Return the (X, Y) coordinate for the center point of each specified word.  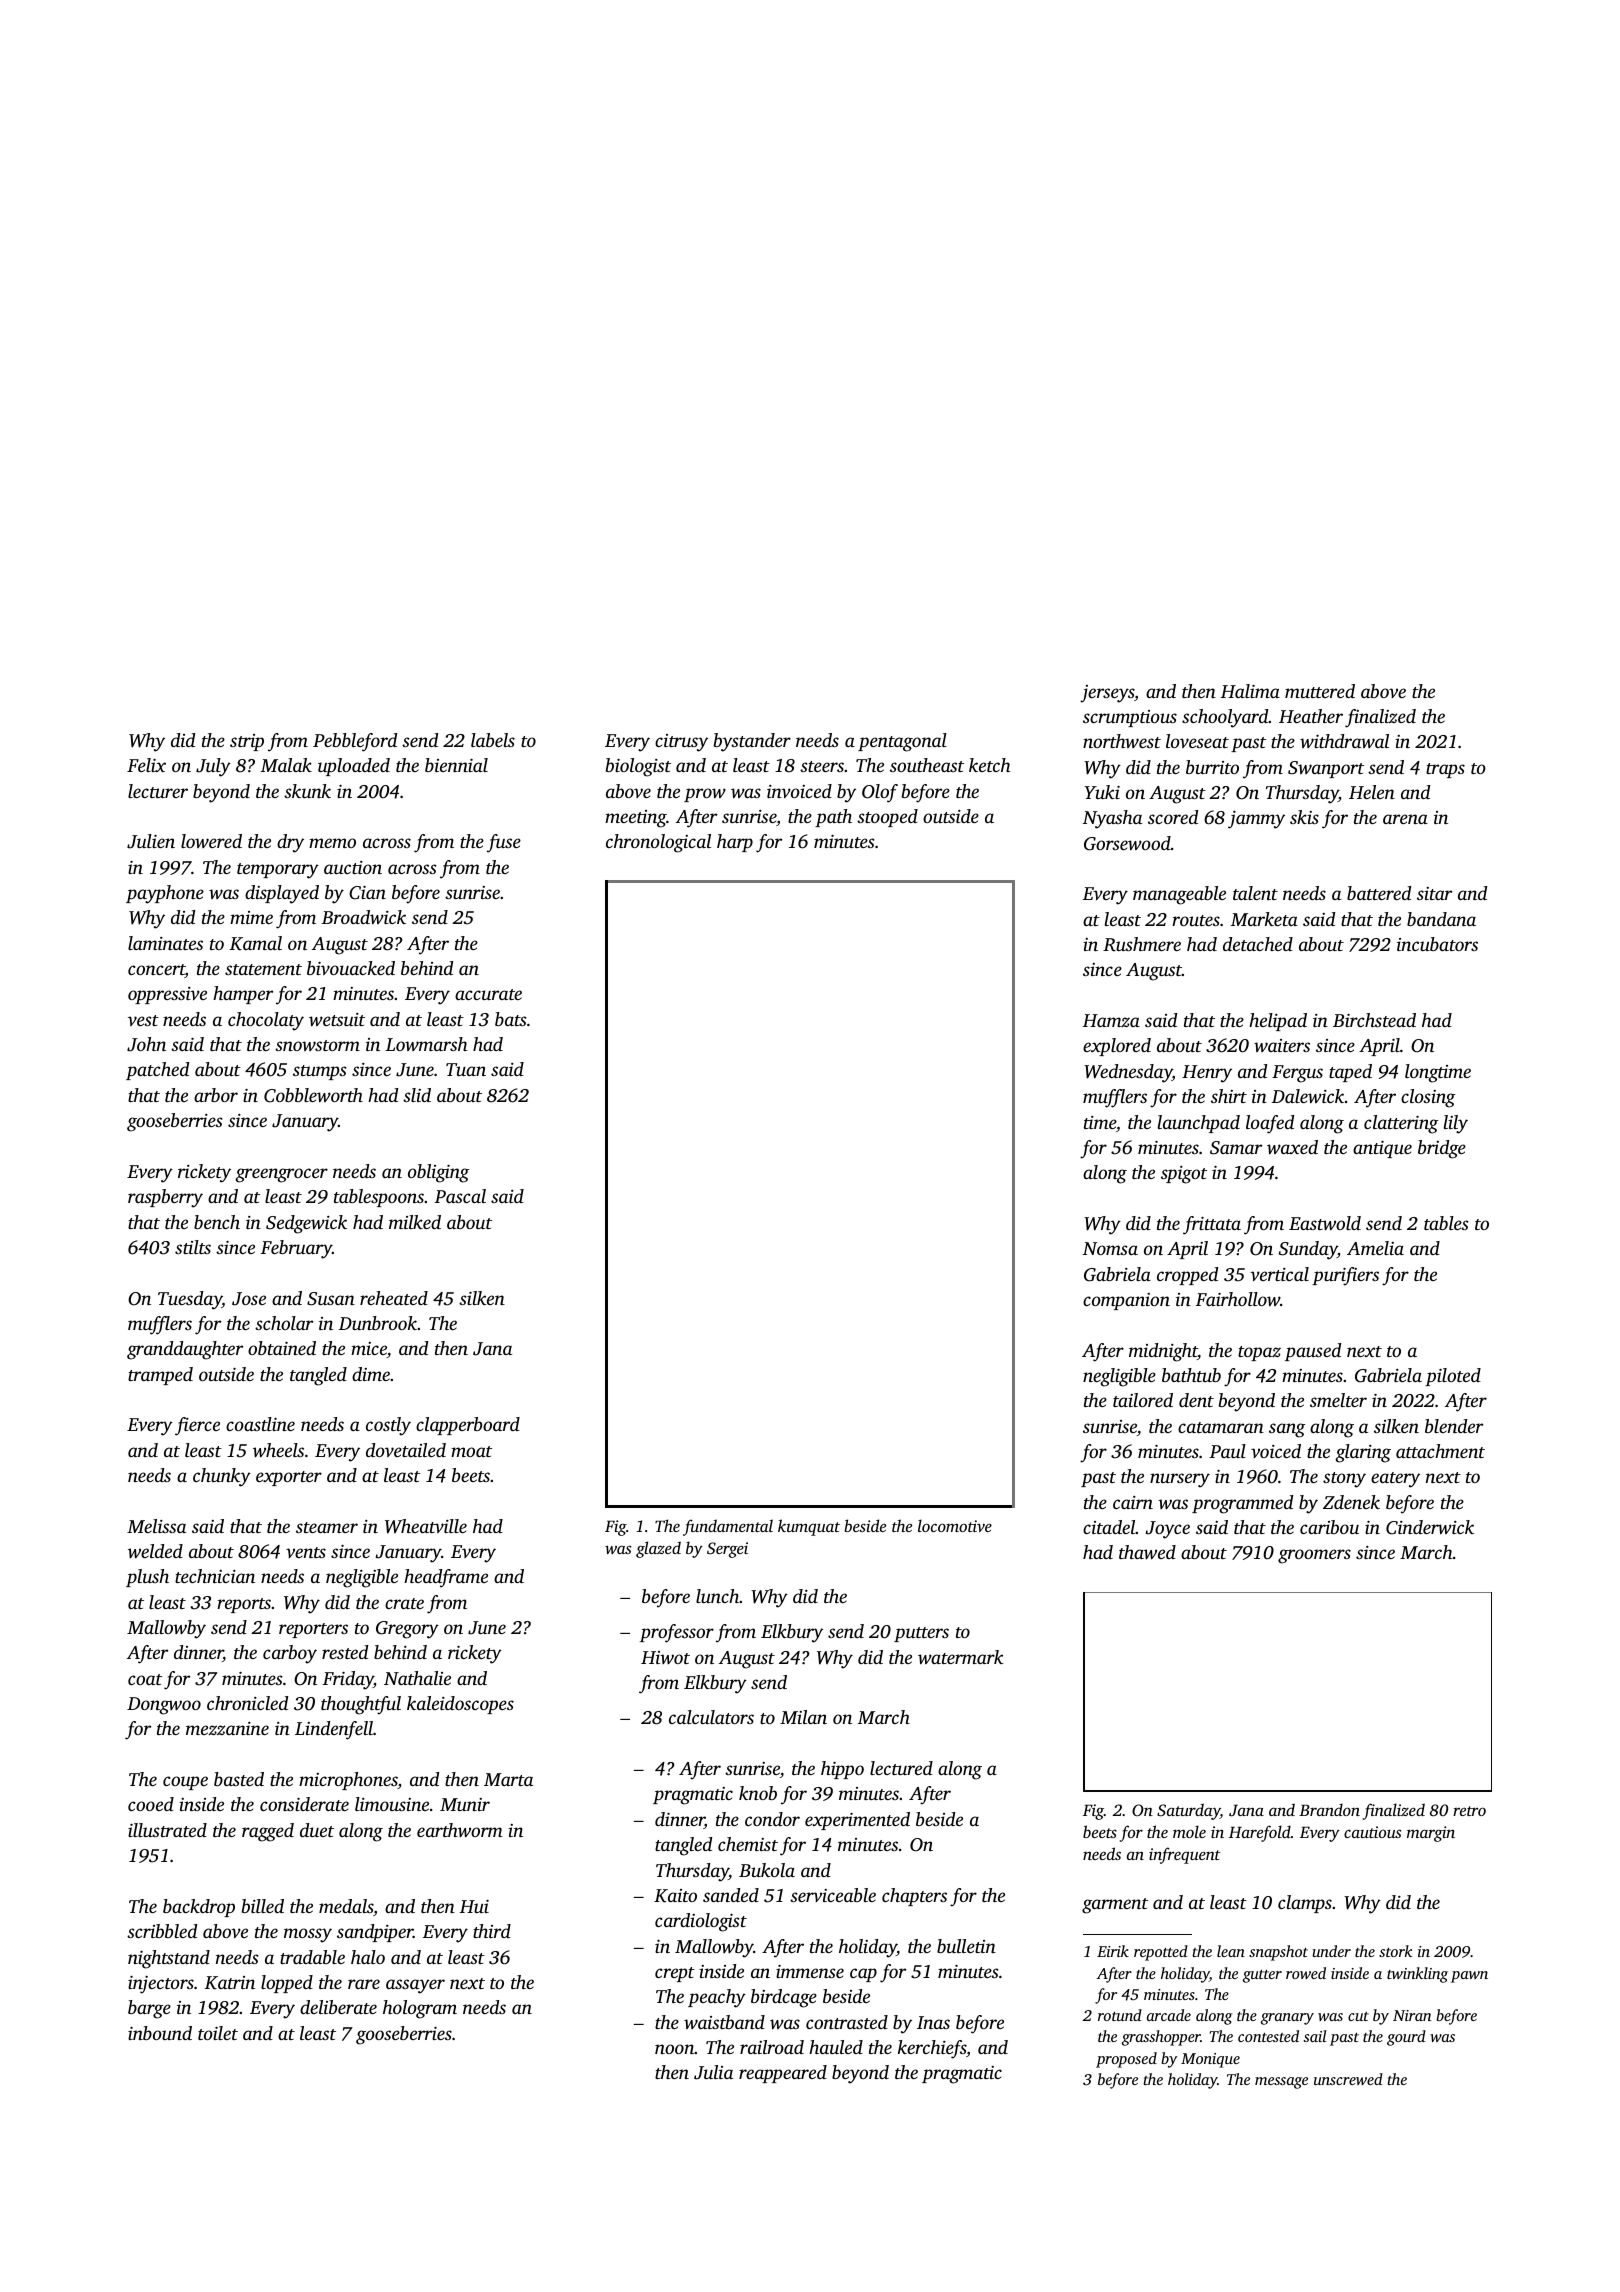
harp (735, 843)
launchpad (1199, 1124)
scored (1173, 817)
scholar (284, 1323)
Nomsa (1110, 1248)
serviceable (833, 1895)
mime (251, 917)
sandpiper (375, 1933)
